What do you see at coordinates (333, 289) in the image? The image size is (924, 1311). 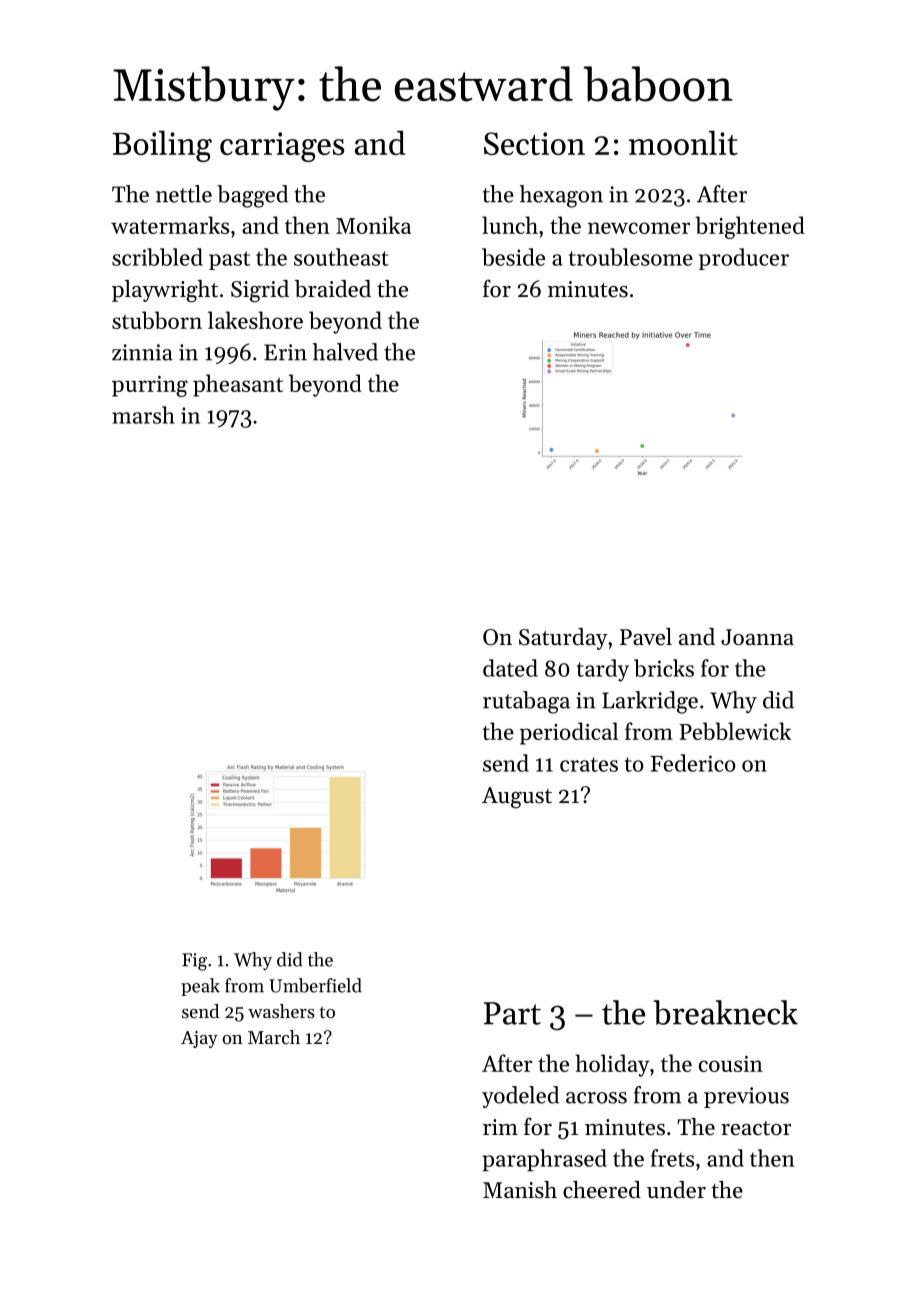 I see `braided` at bounding box center [333, 289].
